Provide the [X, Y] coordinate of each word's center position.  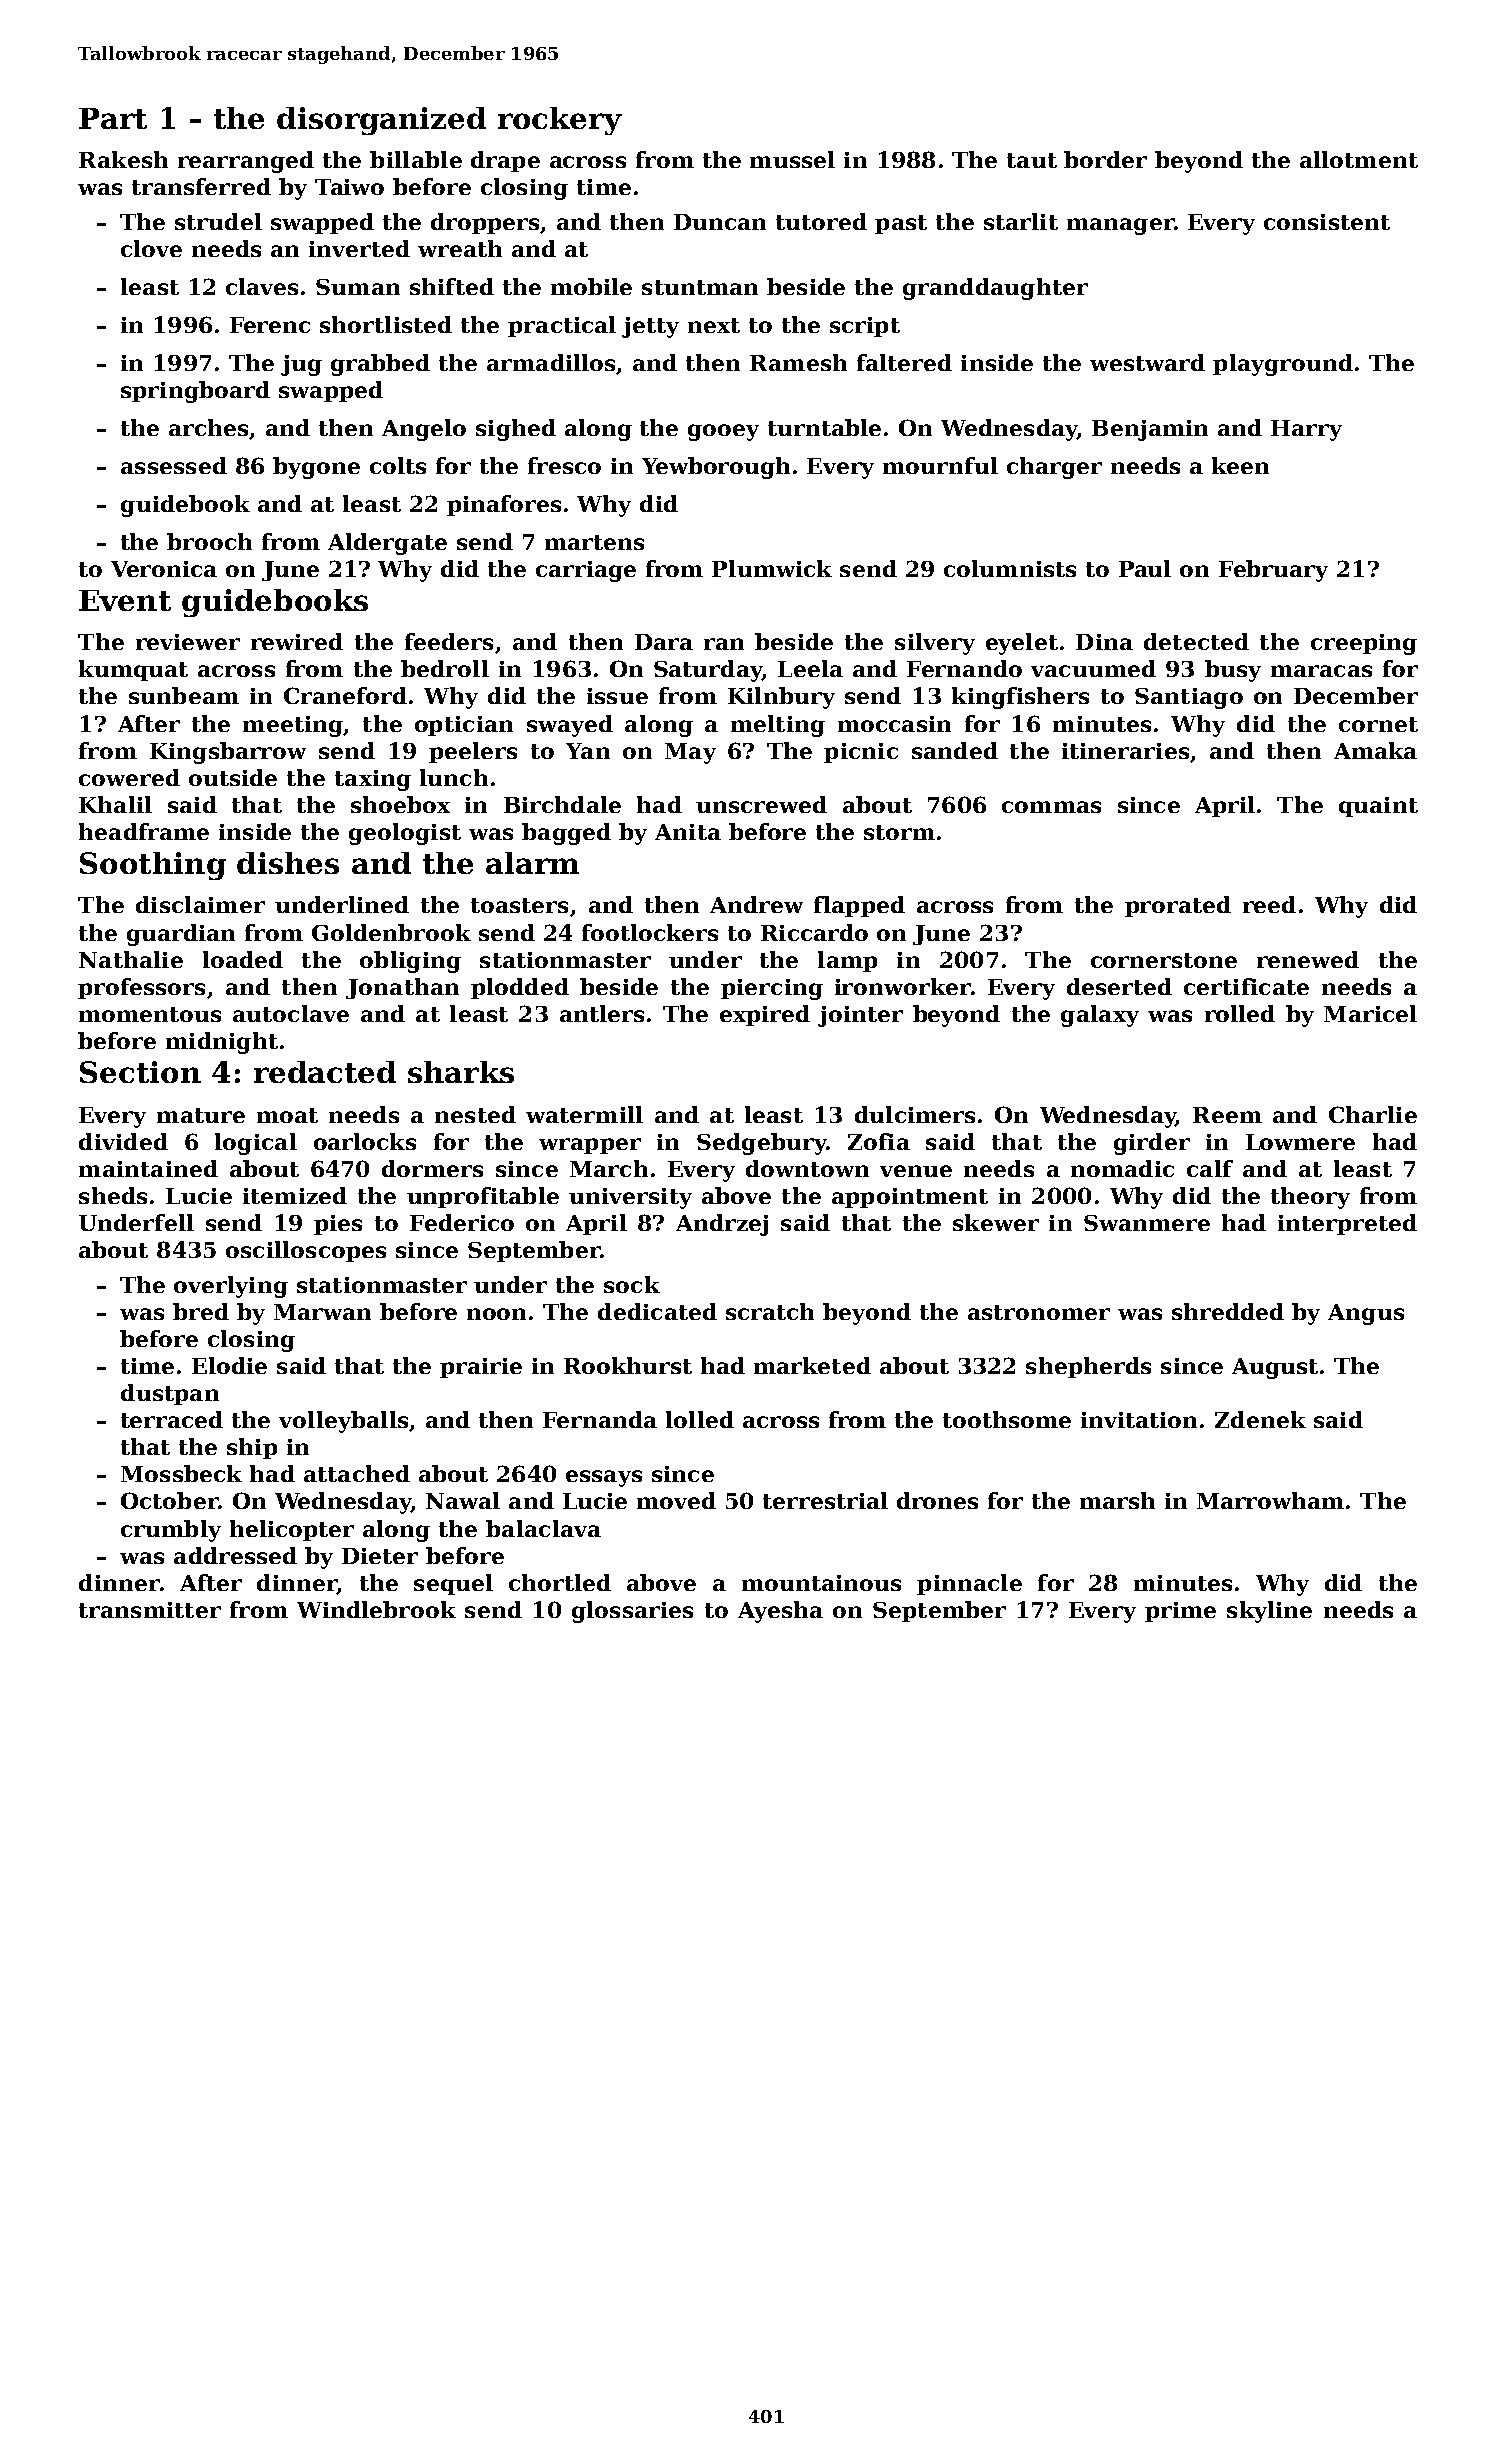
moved [676, 1500]
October [169, 1500]
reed [1269, 904]
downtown [807, 1168]
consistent [1327, 222]
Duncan [720, 222]
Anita [688, 832]
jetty [650, 327]
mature [201, 1115]
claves [262, 286]
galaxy [1100, 1016]
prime [1180, 1612]
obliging [410, 962]
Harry [1306, 430]
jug [301, 365]
